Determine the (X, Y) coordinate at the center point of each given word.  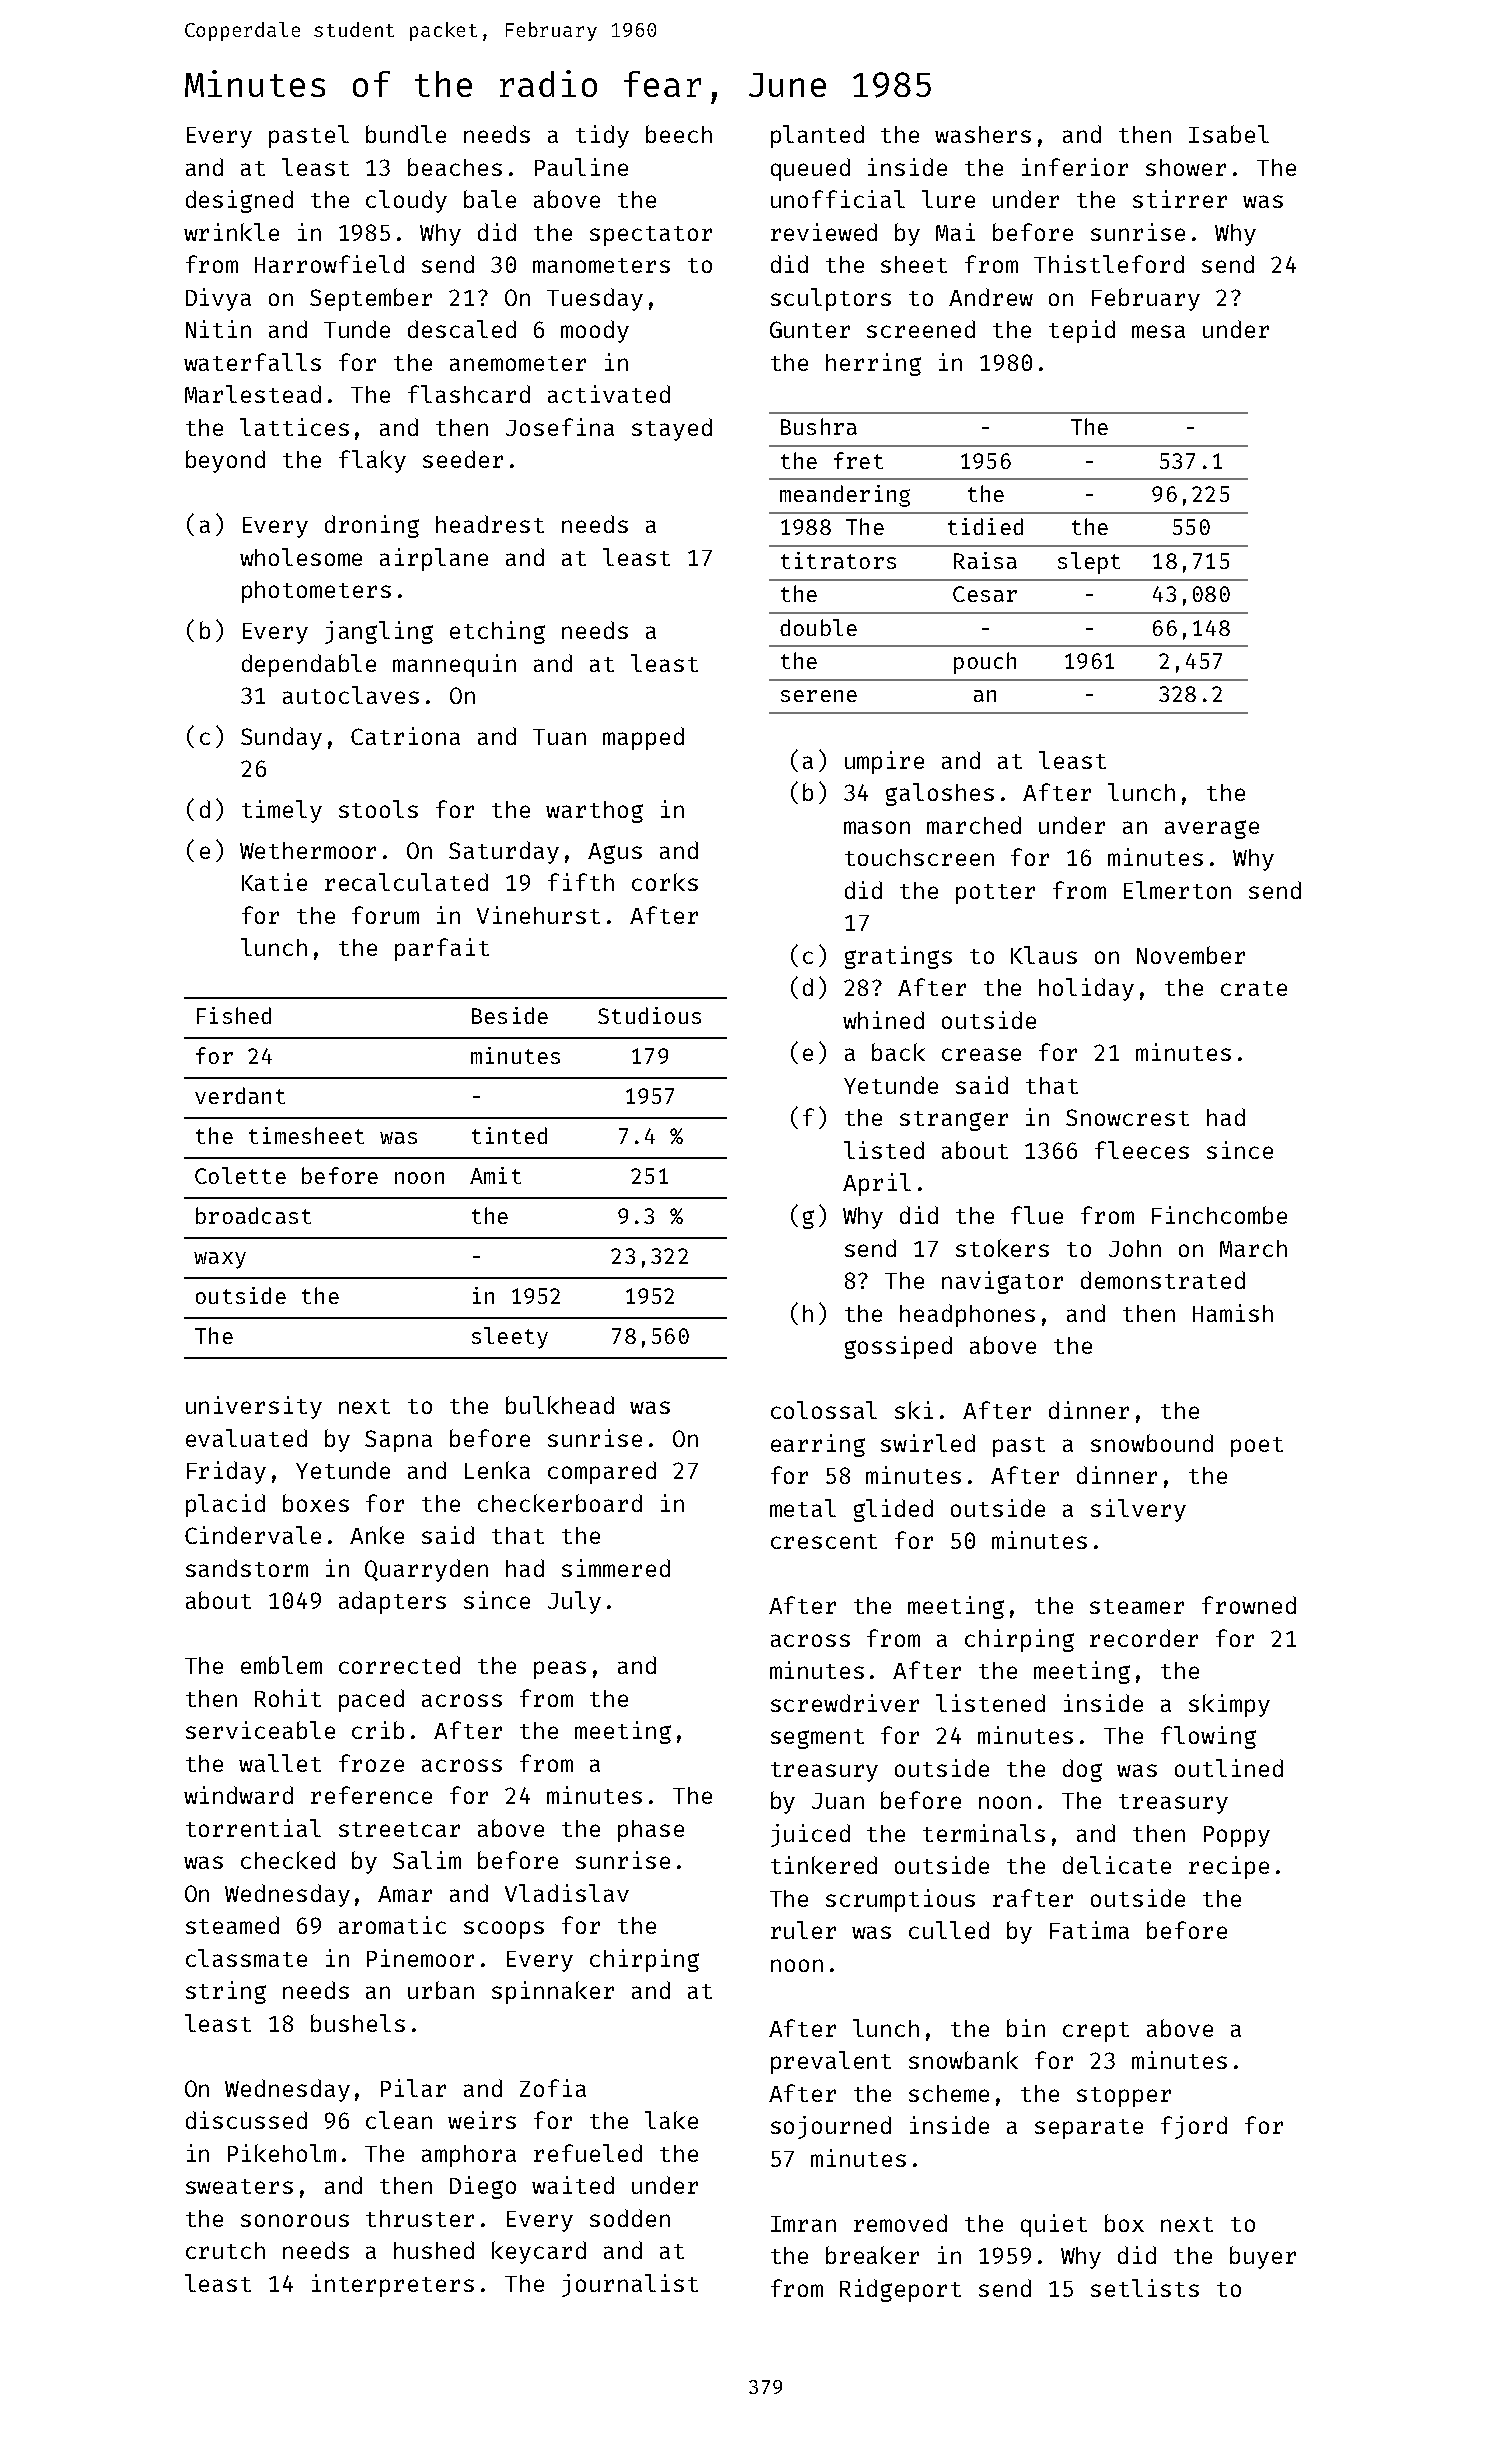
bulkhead (560, 1405)
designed (239, 201)
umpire (884, 762)
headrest (490, 524)
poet (1257, 1447)
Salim (427, 1860)
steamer (1137, 1606)
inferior (1075, 167)
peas (560, 1670)
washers (983, 134)
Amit (495, 1175)
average (1212, 829)
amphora (469, 2156)
